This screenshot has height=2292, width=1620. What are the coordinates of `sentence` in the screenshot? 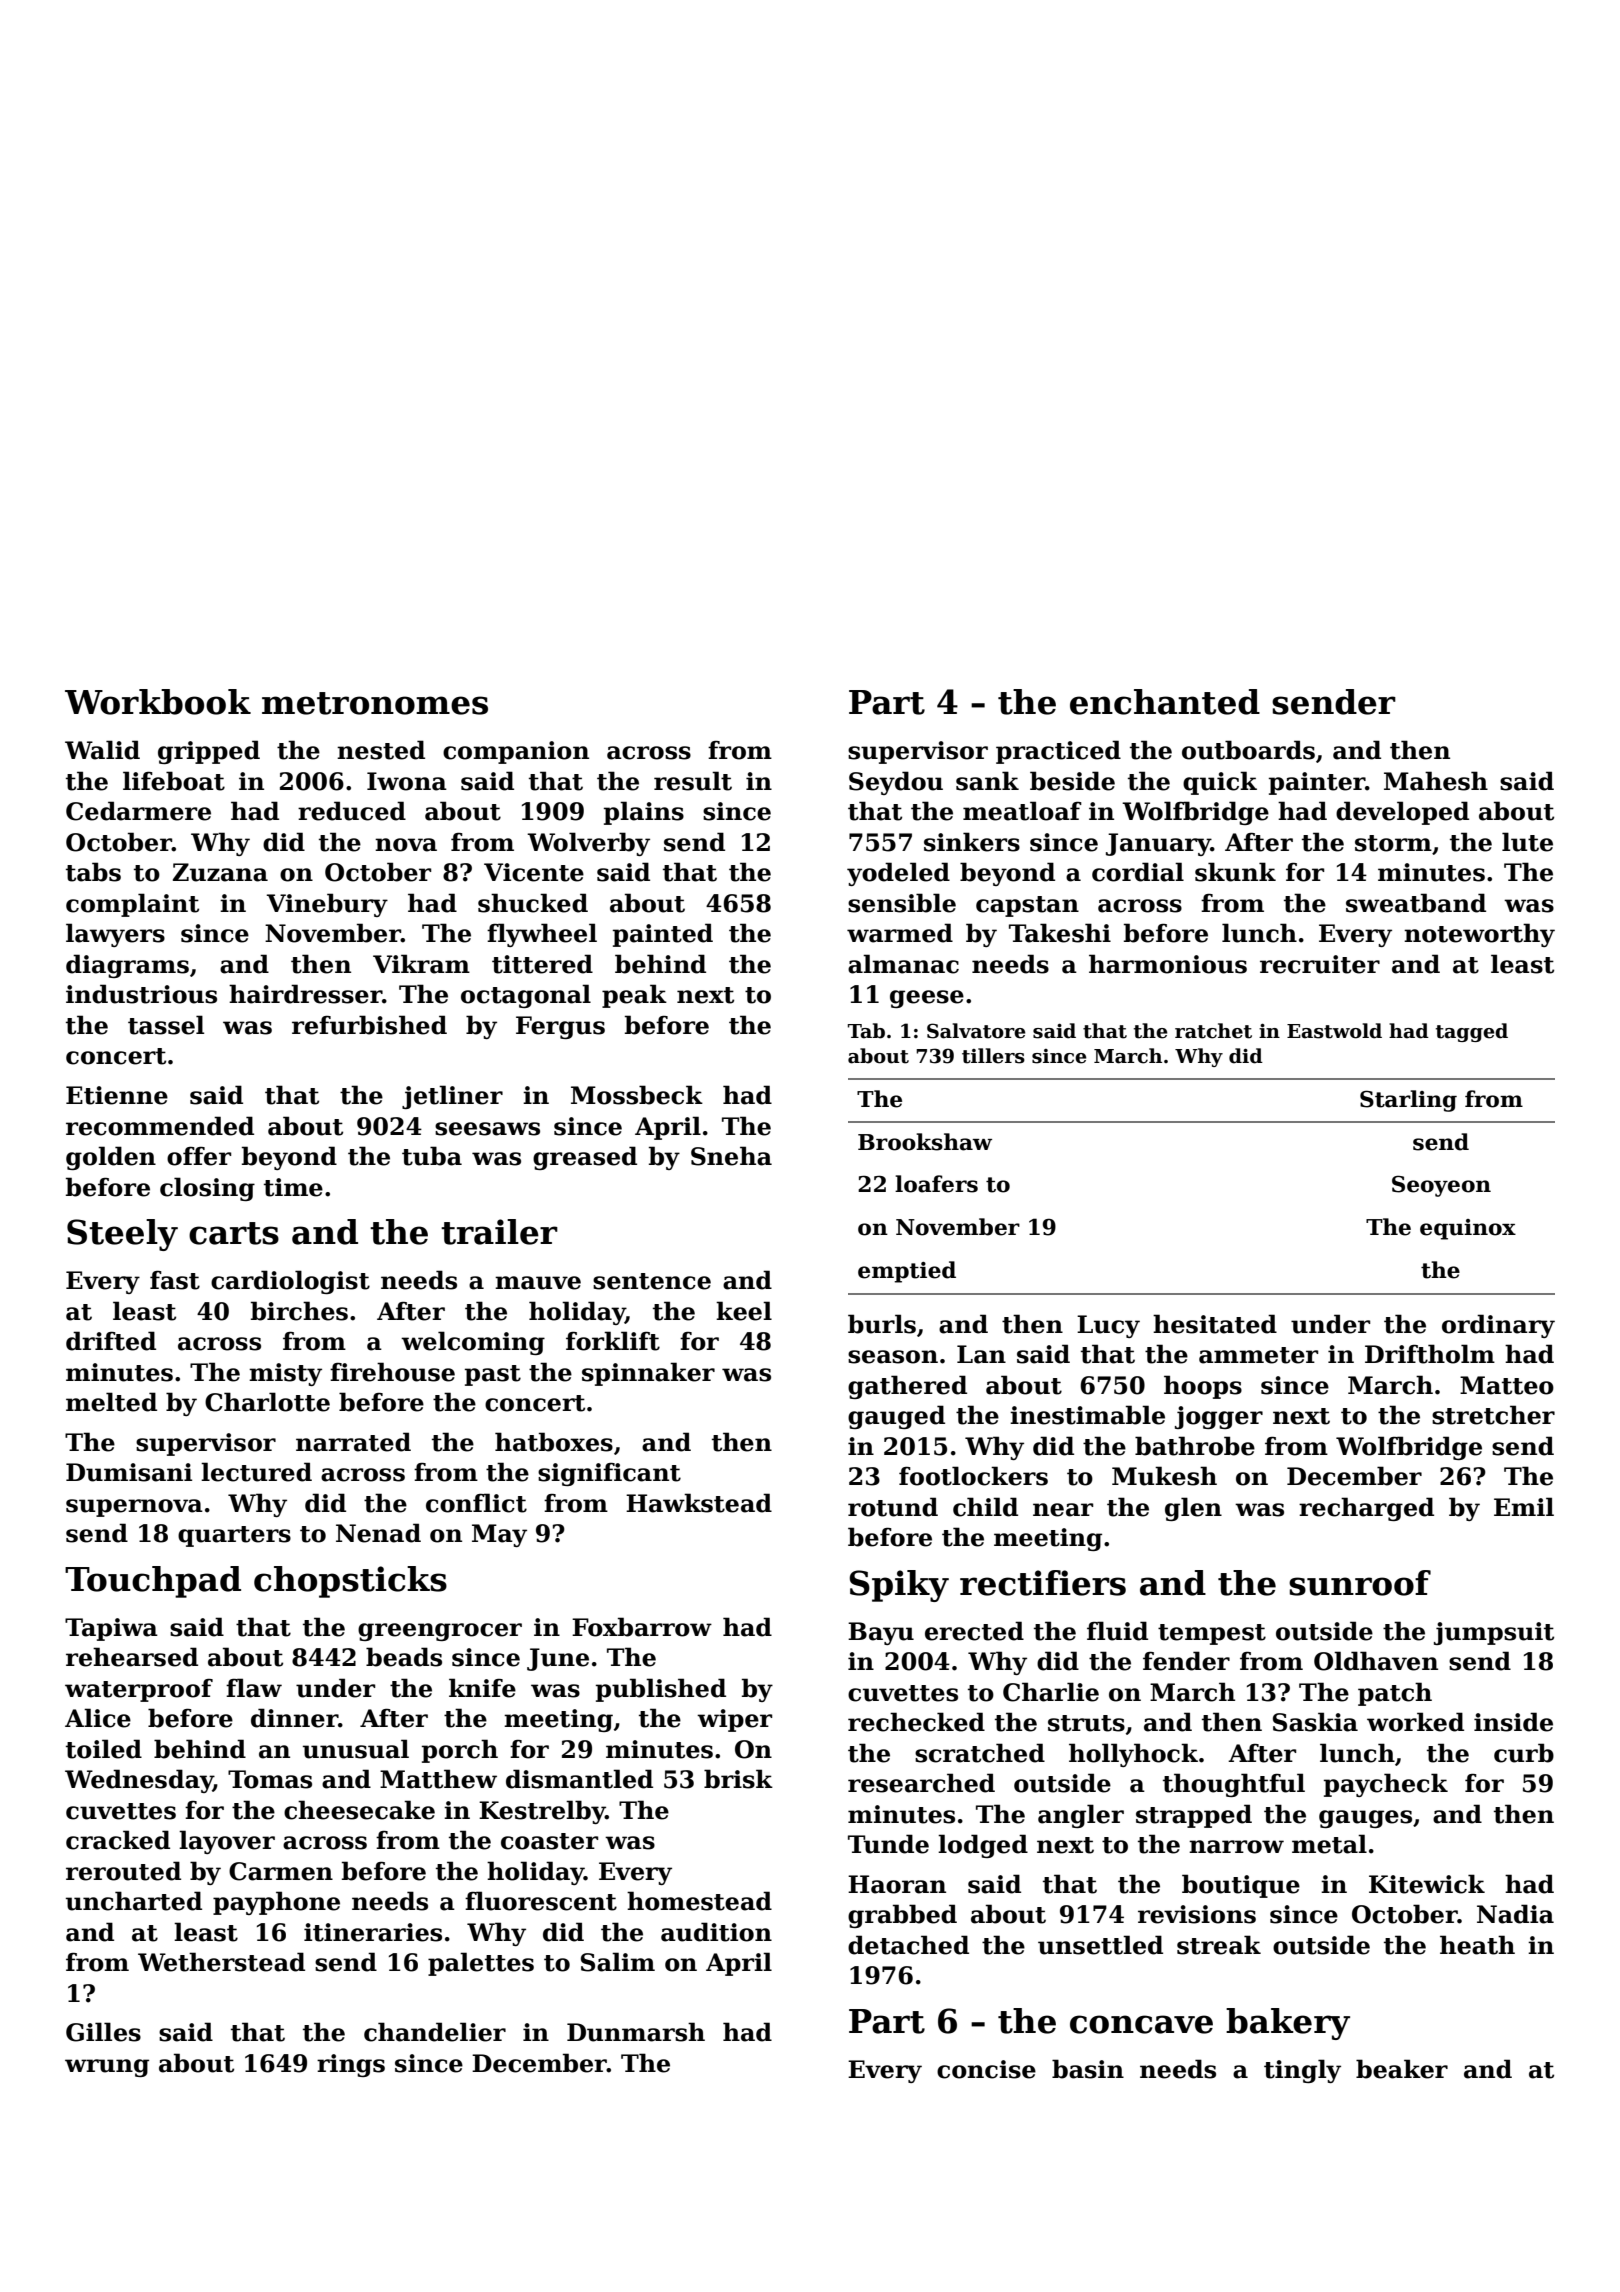 It's located at (652, 1281).
